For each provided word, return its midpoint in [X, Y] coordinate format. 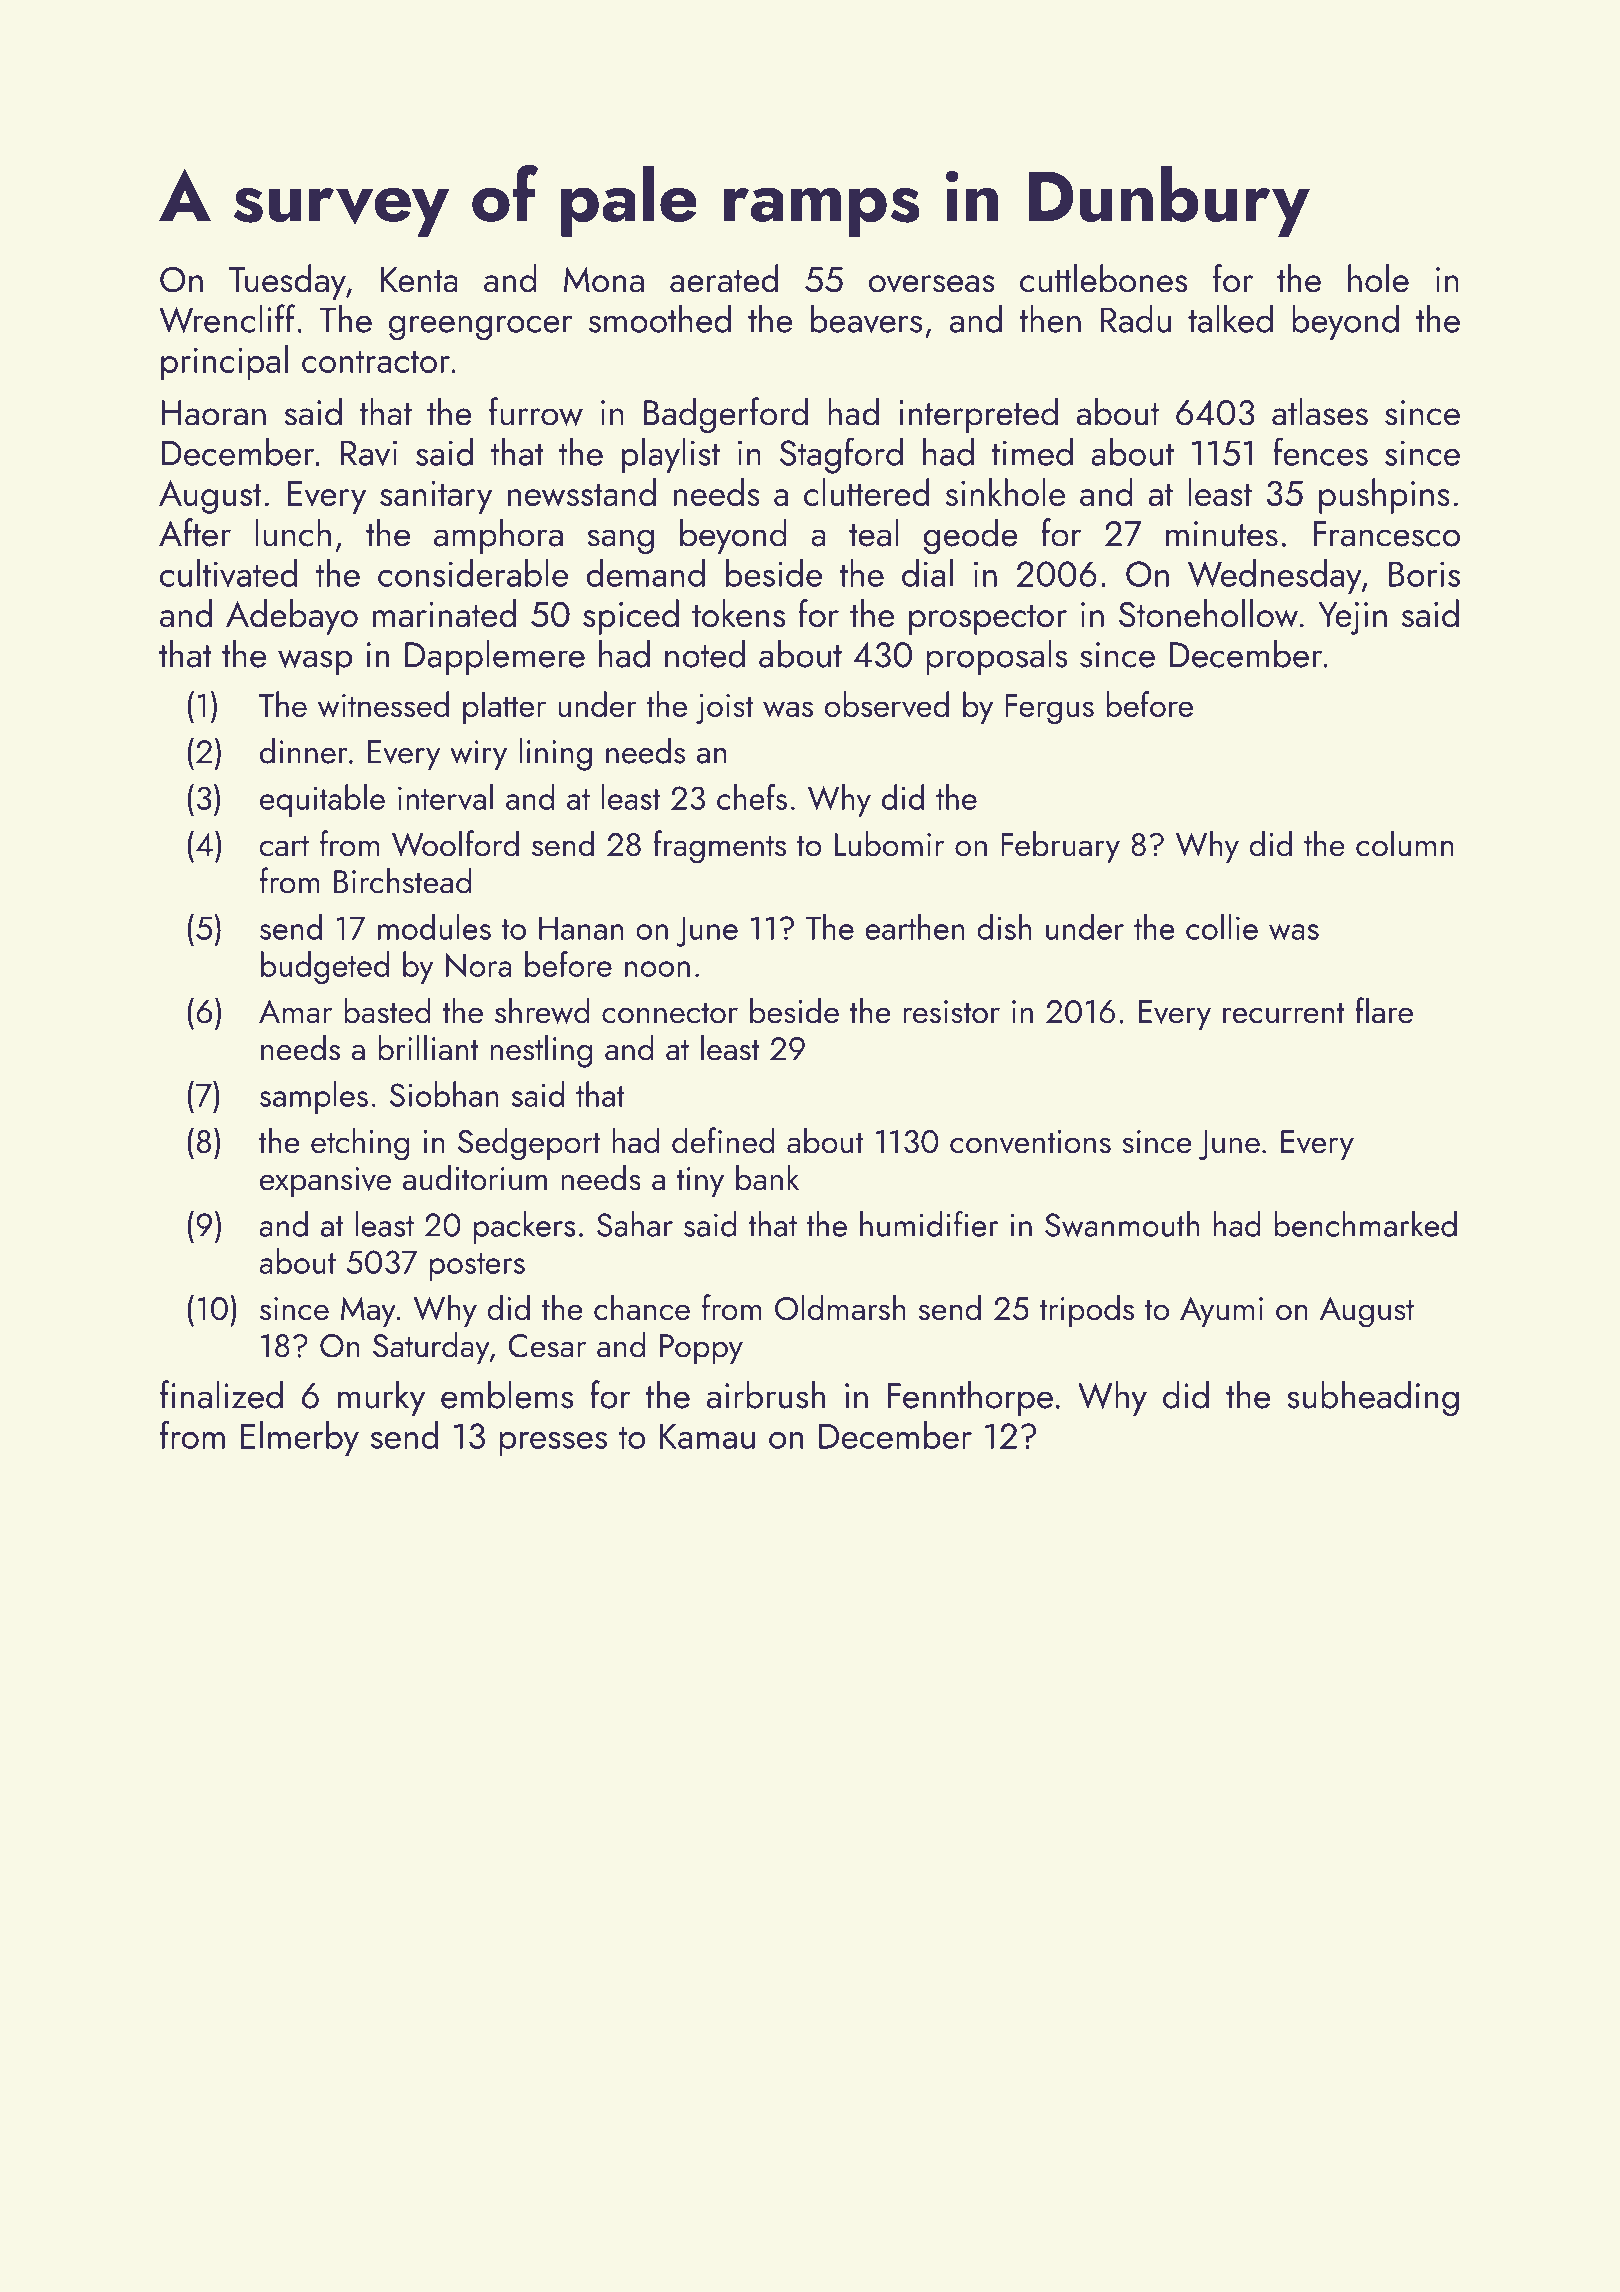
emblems [507, 1394]
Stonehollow [1208, 613]
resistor [951, 1012]
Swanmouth [1122, 1224]
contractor [376, 361]
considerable [473, 572]
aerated [724, 278]
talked [1230, 318]
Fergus [1049, 709]
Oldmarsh [840, 1307]
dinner [304, 751]
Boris [1424, 574]
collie [1222, 927]
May [368, 1311]
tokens [738, 613]
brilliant [428, 1047]
